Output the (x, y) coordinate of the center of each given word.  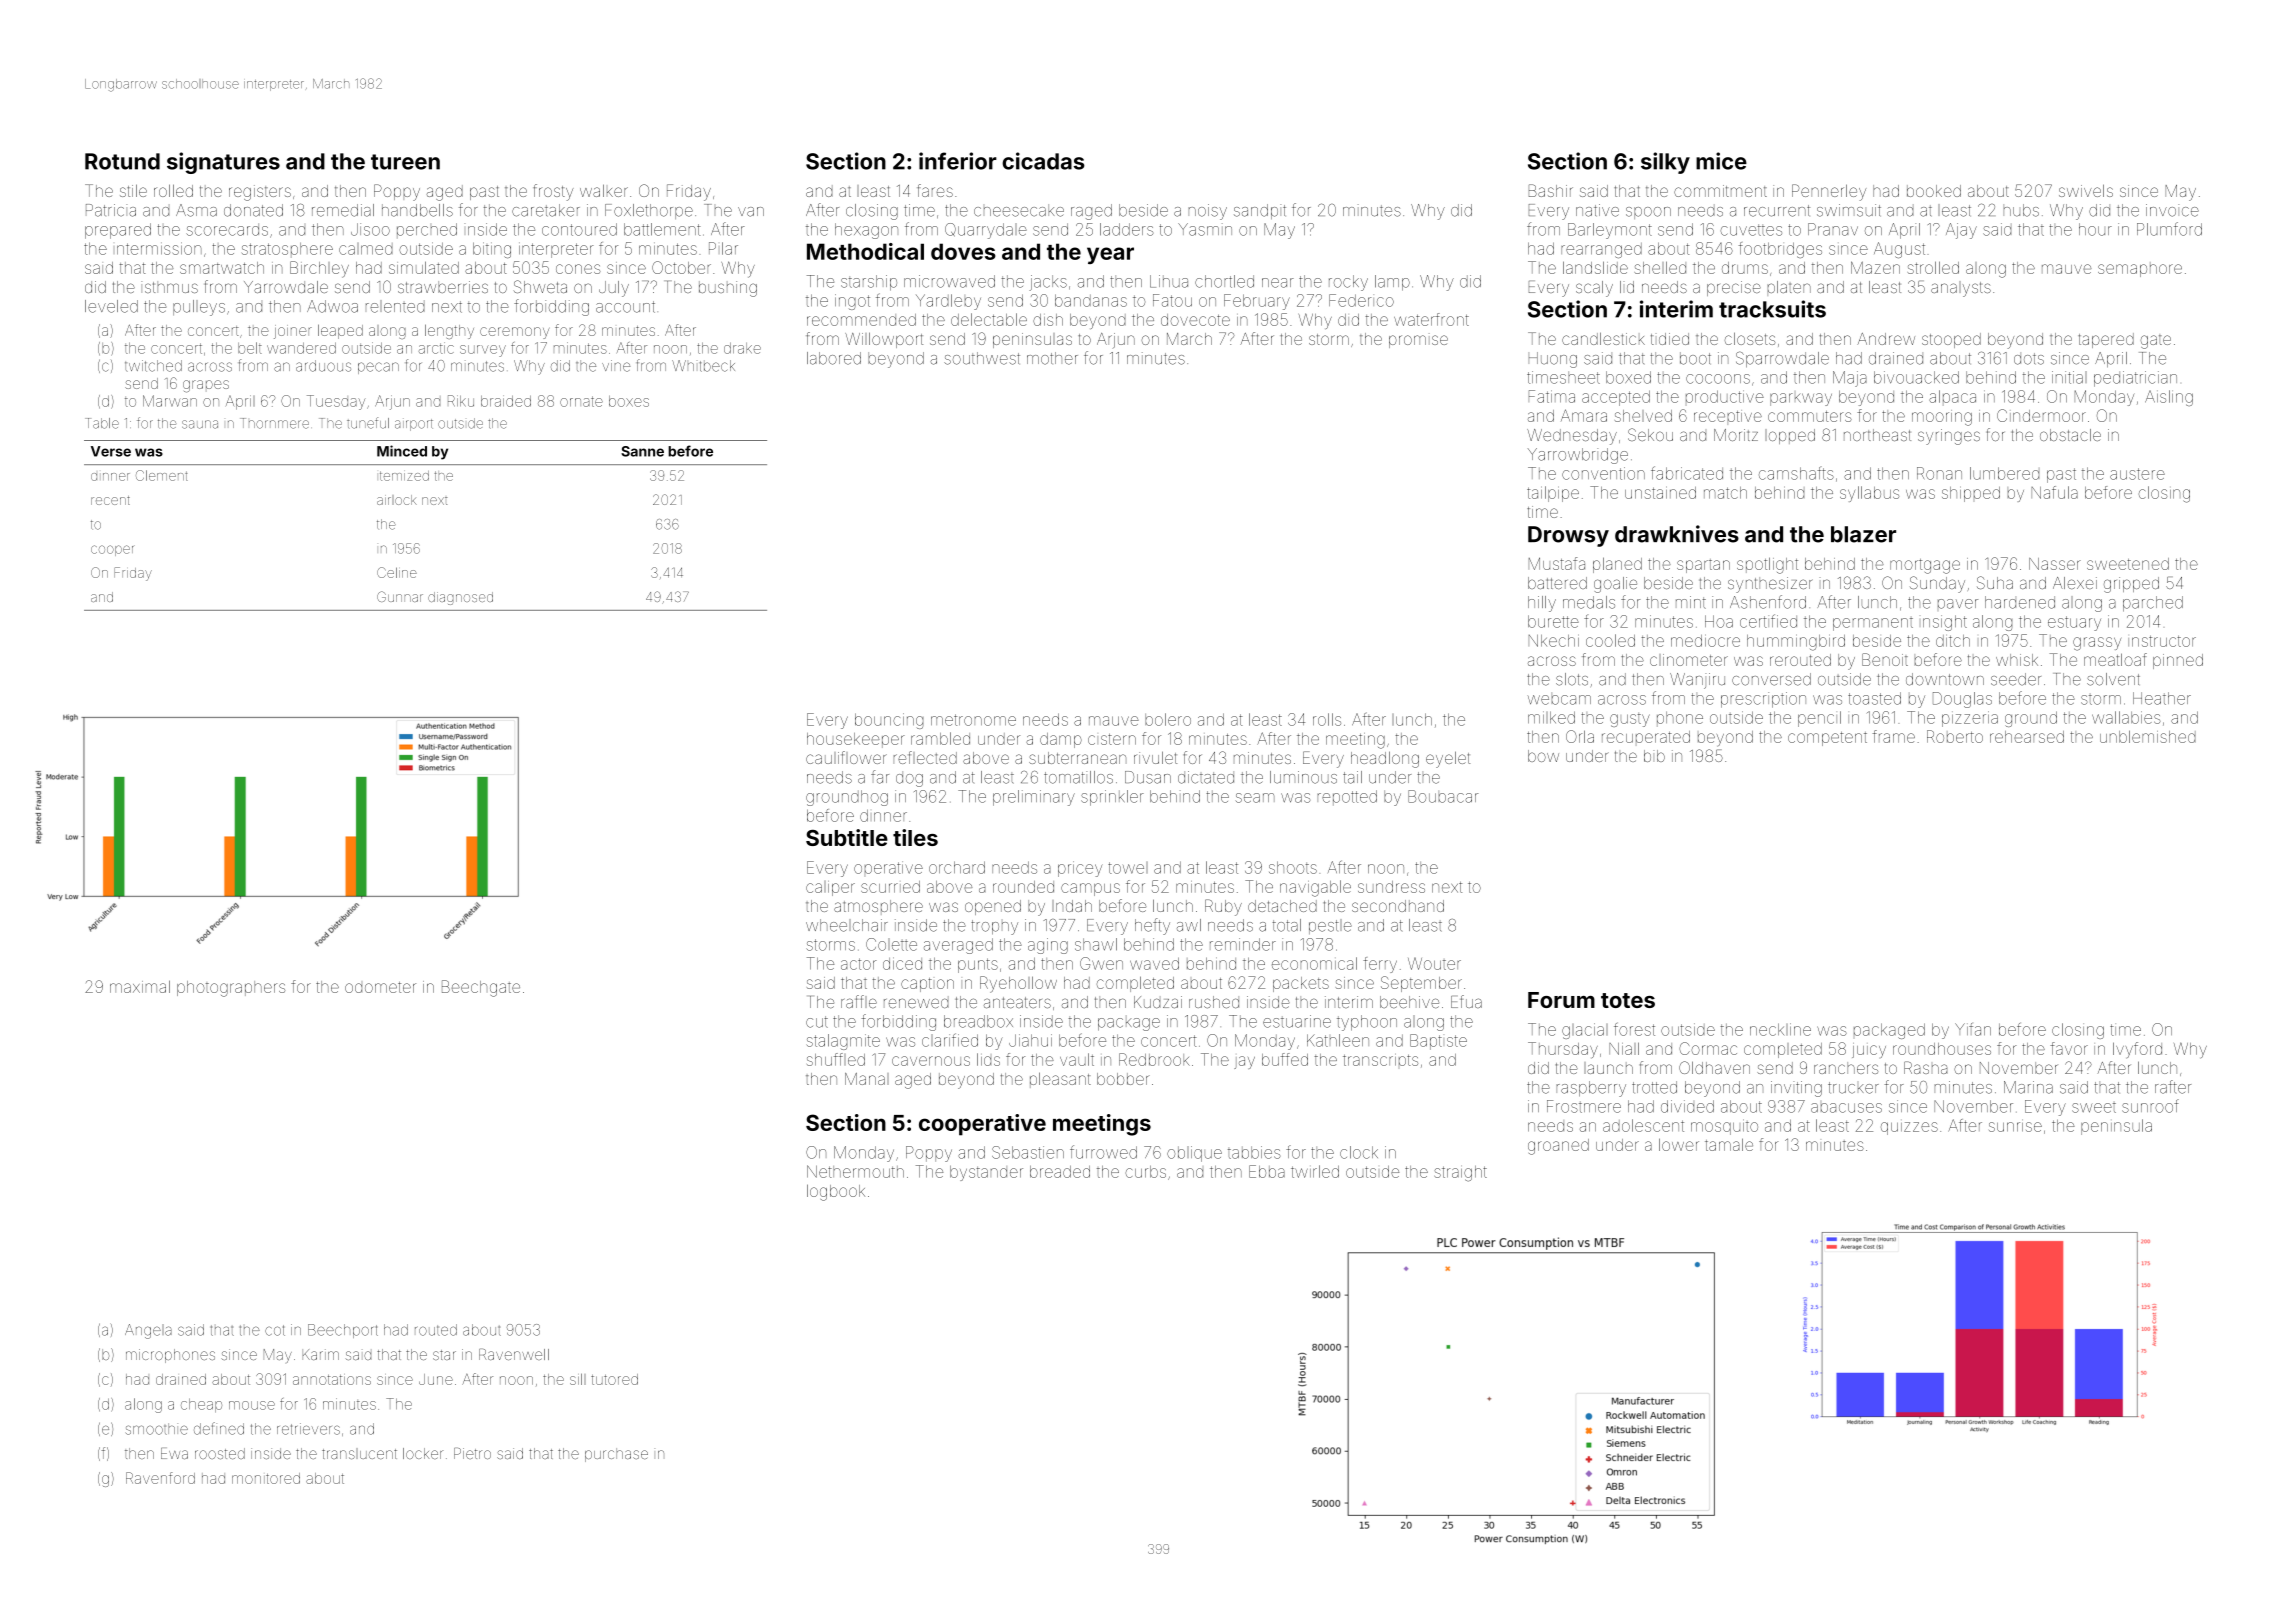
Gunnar (400, 596)
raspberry (1591, 1089)
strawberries (443, 287)
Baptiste (1438, 1042)
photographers (231, 989)
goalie (1615, 585)
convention (1603, 473)
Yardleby (948, 302)
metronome (973, 720)
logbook (836, 1192)
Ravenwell (514, 1354)
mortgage (1925, 566)
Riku (461, 401)
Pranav (1833, 229)
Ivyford (2137, 1050)
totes (1628, 1000)
